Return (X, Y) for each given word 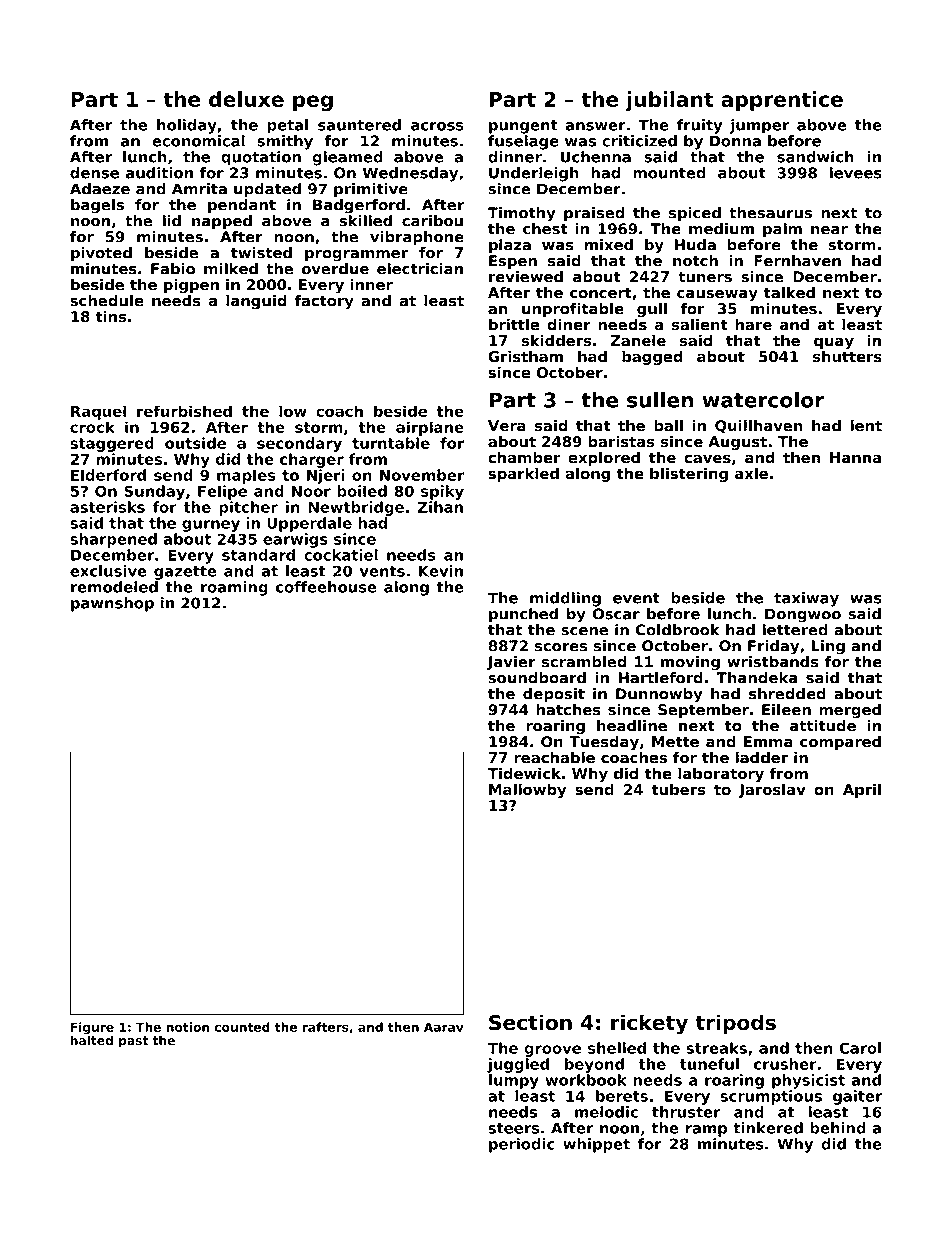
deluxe (246, 99)
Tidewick (524, 773)
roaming (234, 588)
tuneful (709, 1064)
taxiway (806, 599)
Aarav (444, 1027)
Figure (92, 1028)
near (829, 230)
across (437, 126)
